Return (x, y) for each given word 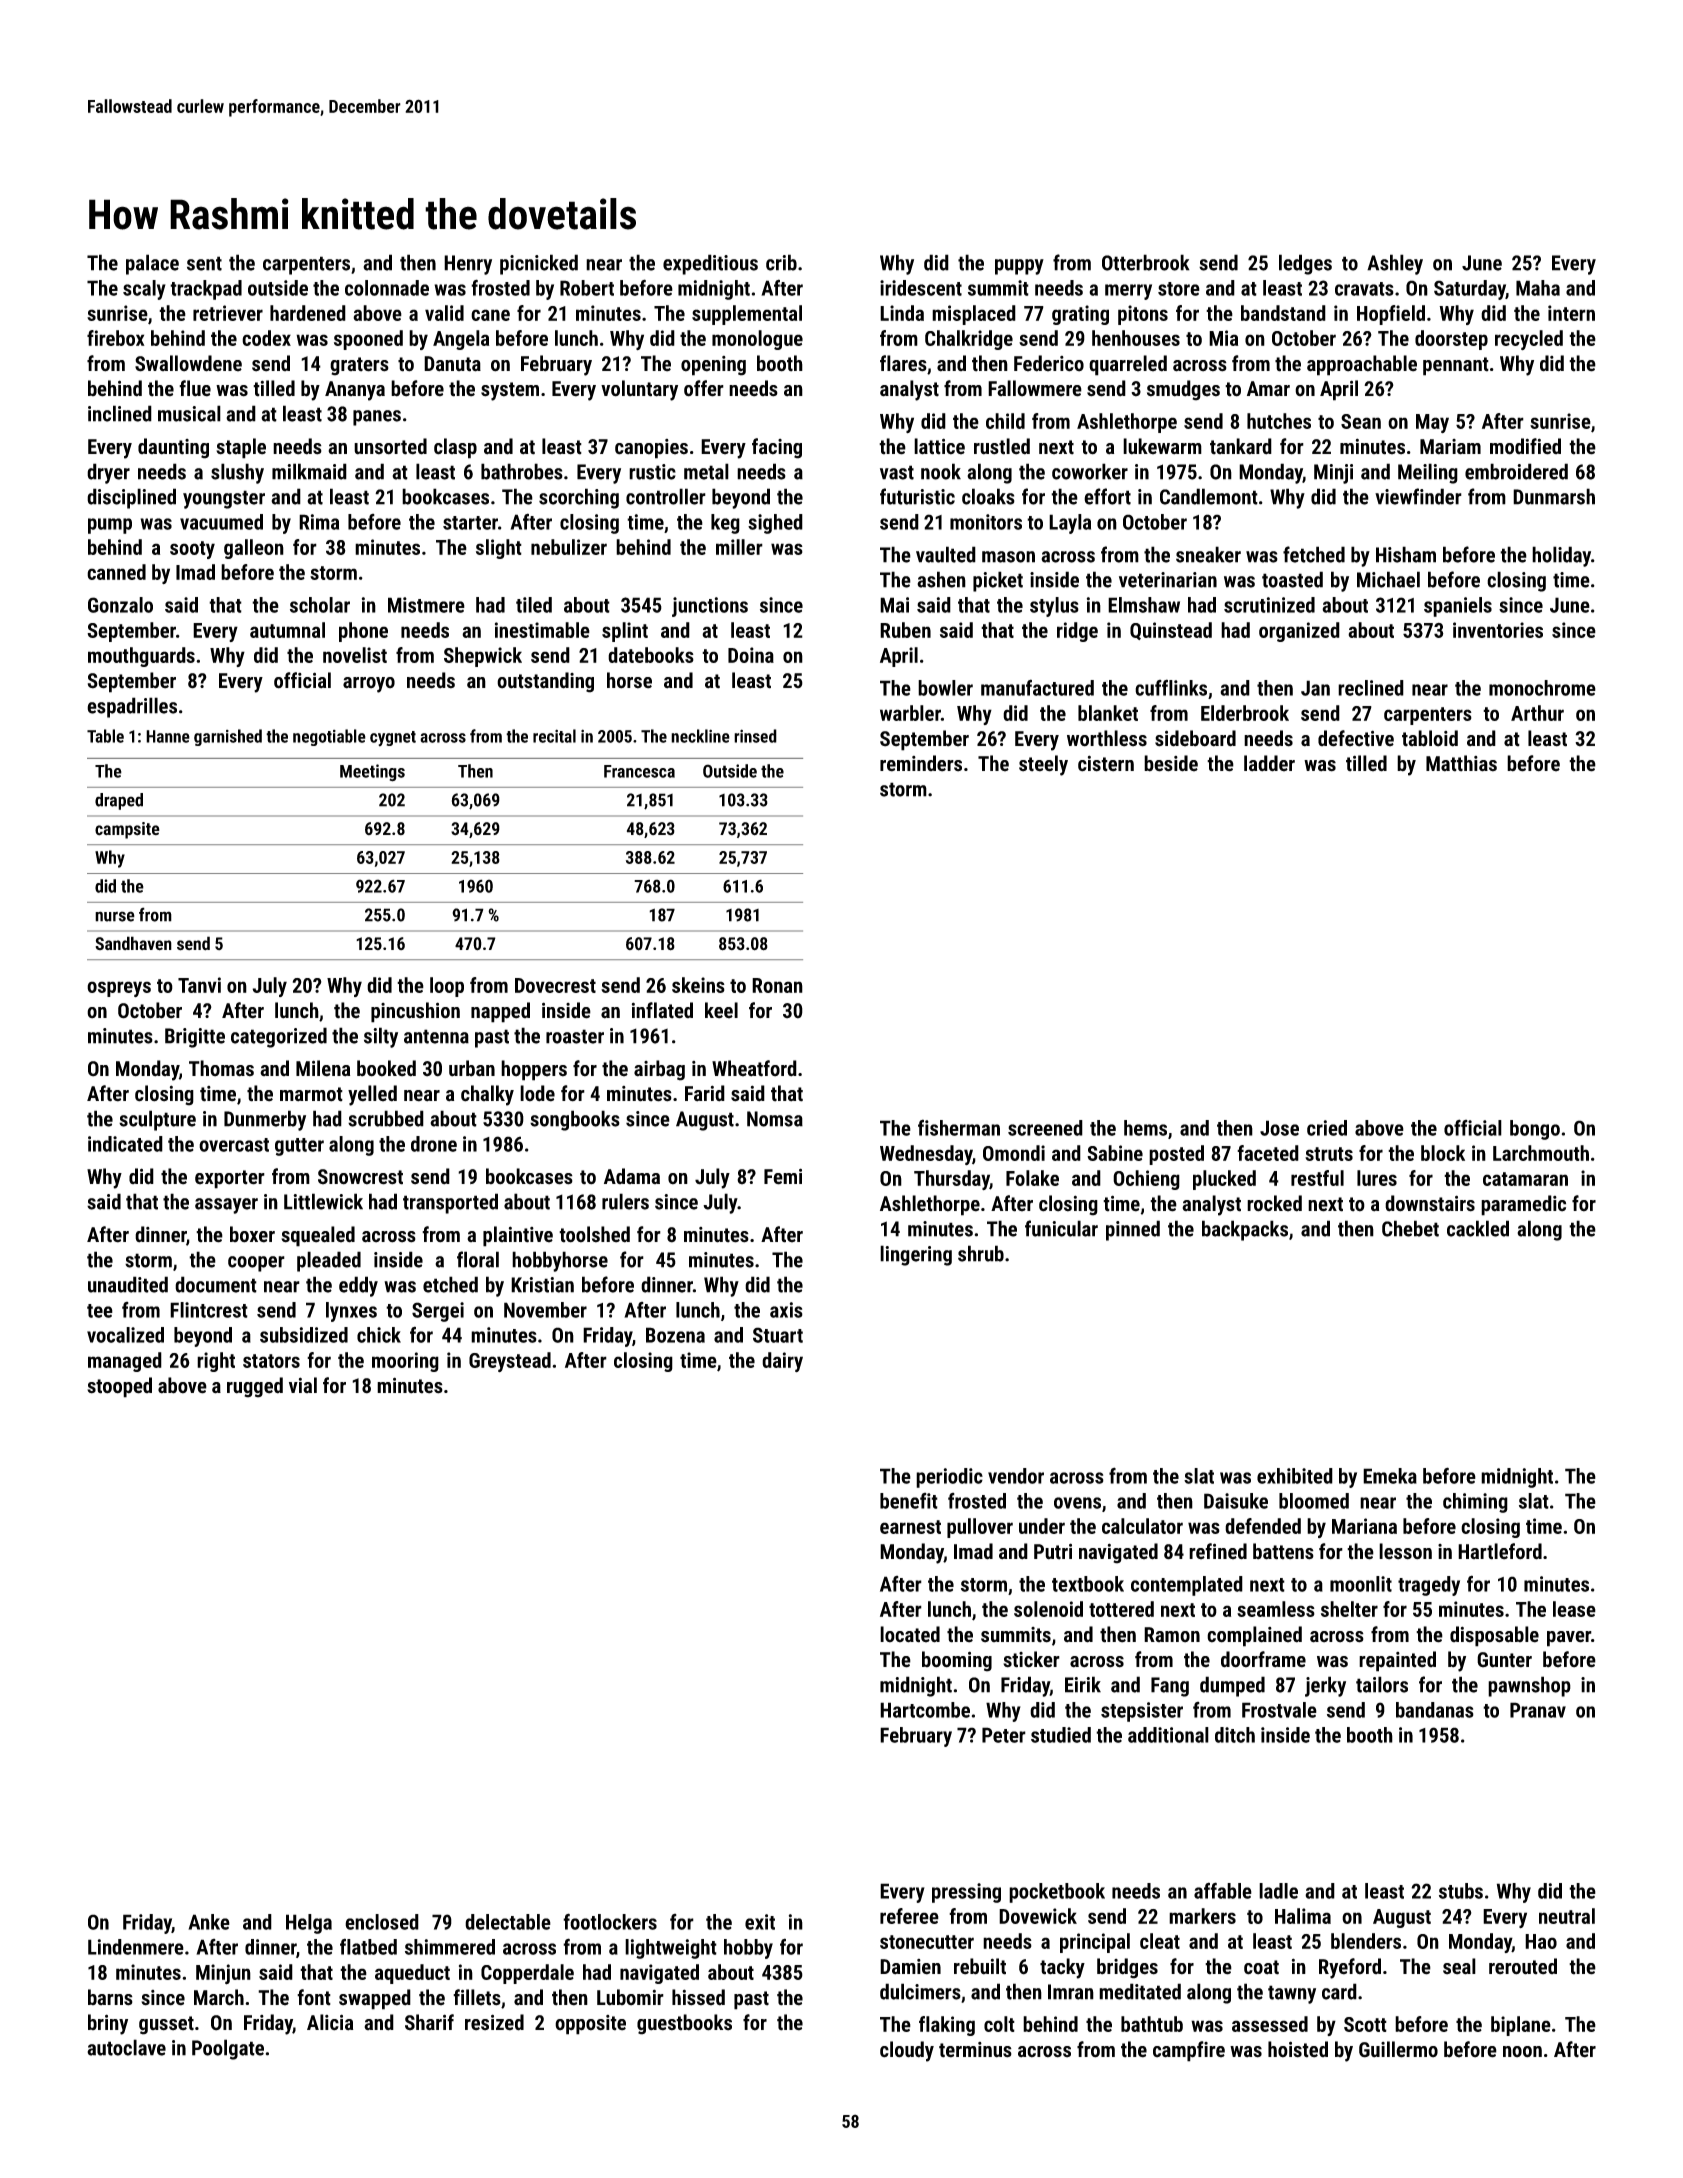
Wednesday (926, 1155)
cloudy (907, 2051)
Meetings (372, 773)
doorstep (1451, 340)
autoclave (126, 2047)
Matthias (1461, 763)
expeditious (710, 264)
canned (116, 572)
